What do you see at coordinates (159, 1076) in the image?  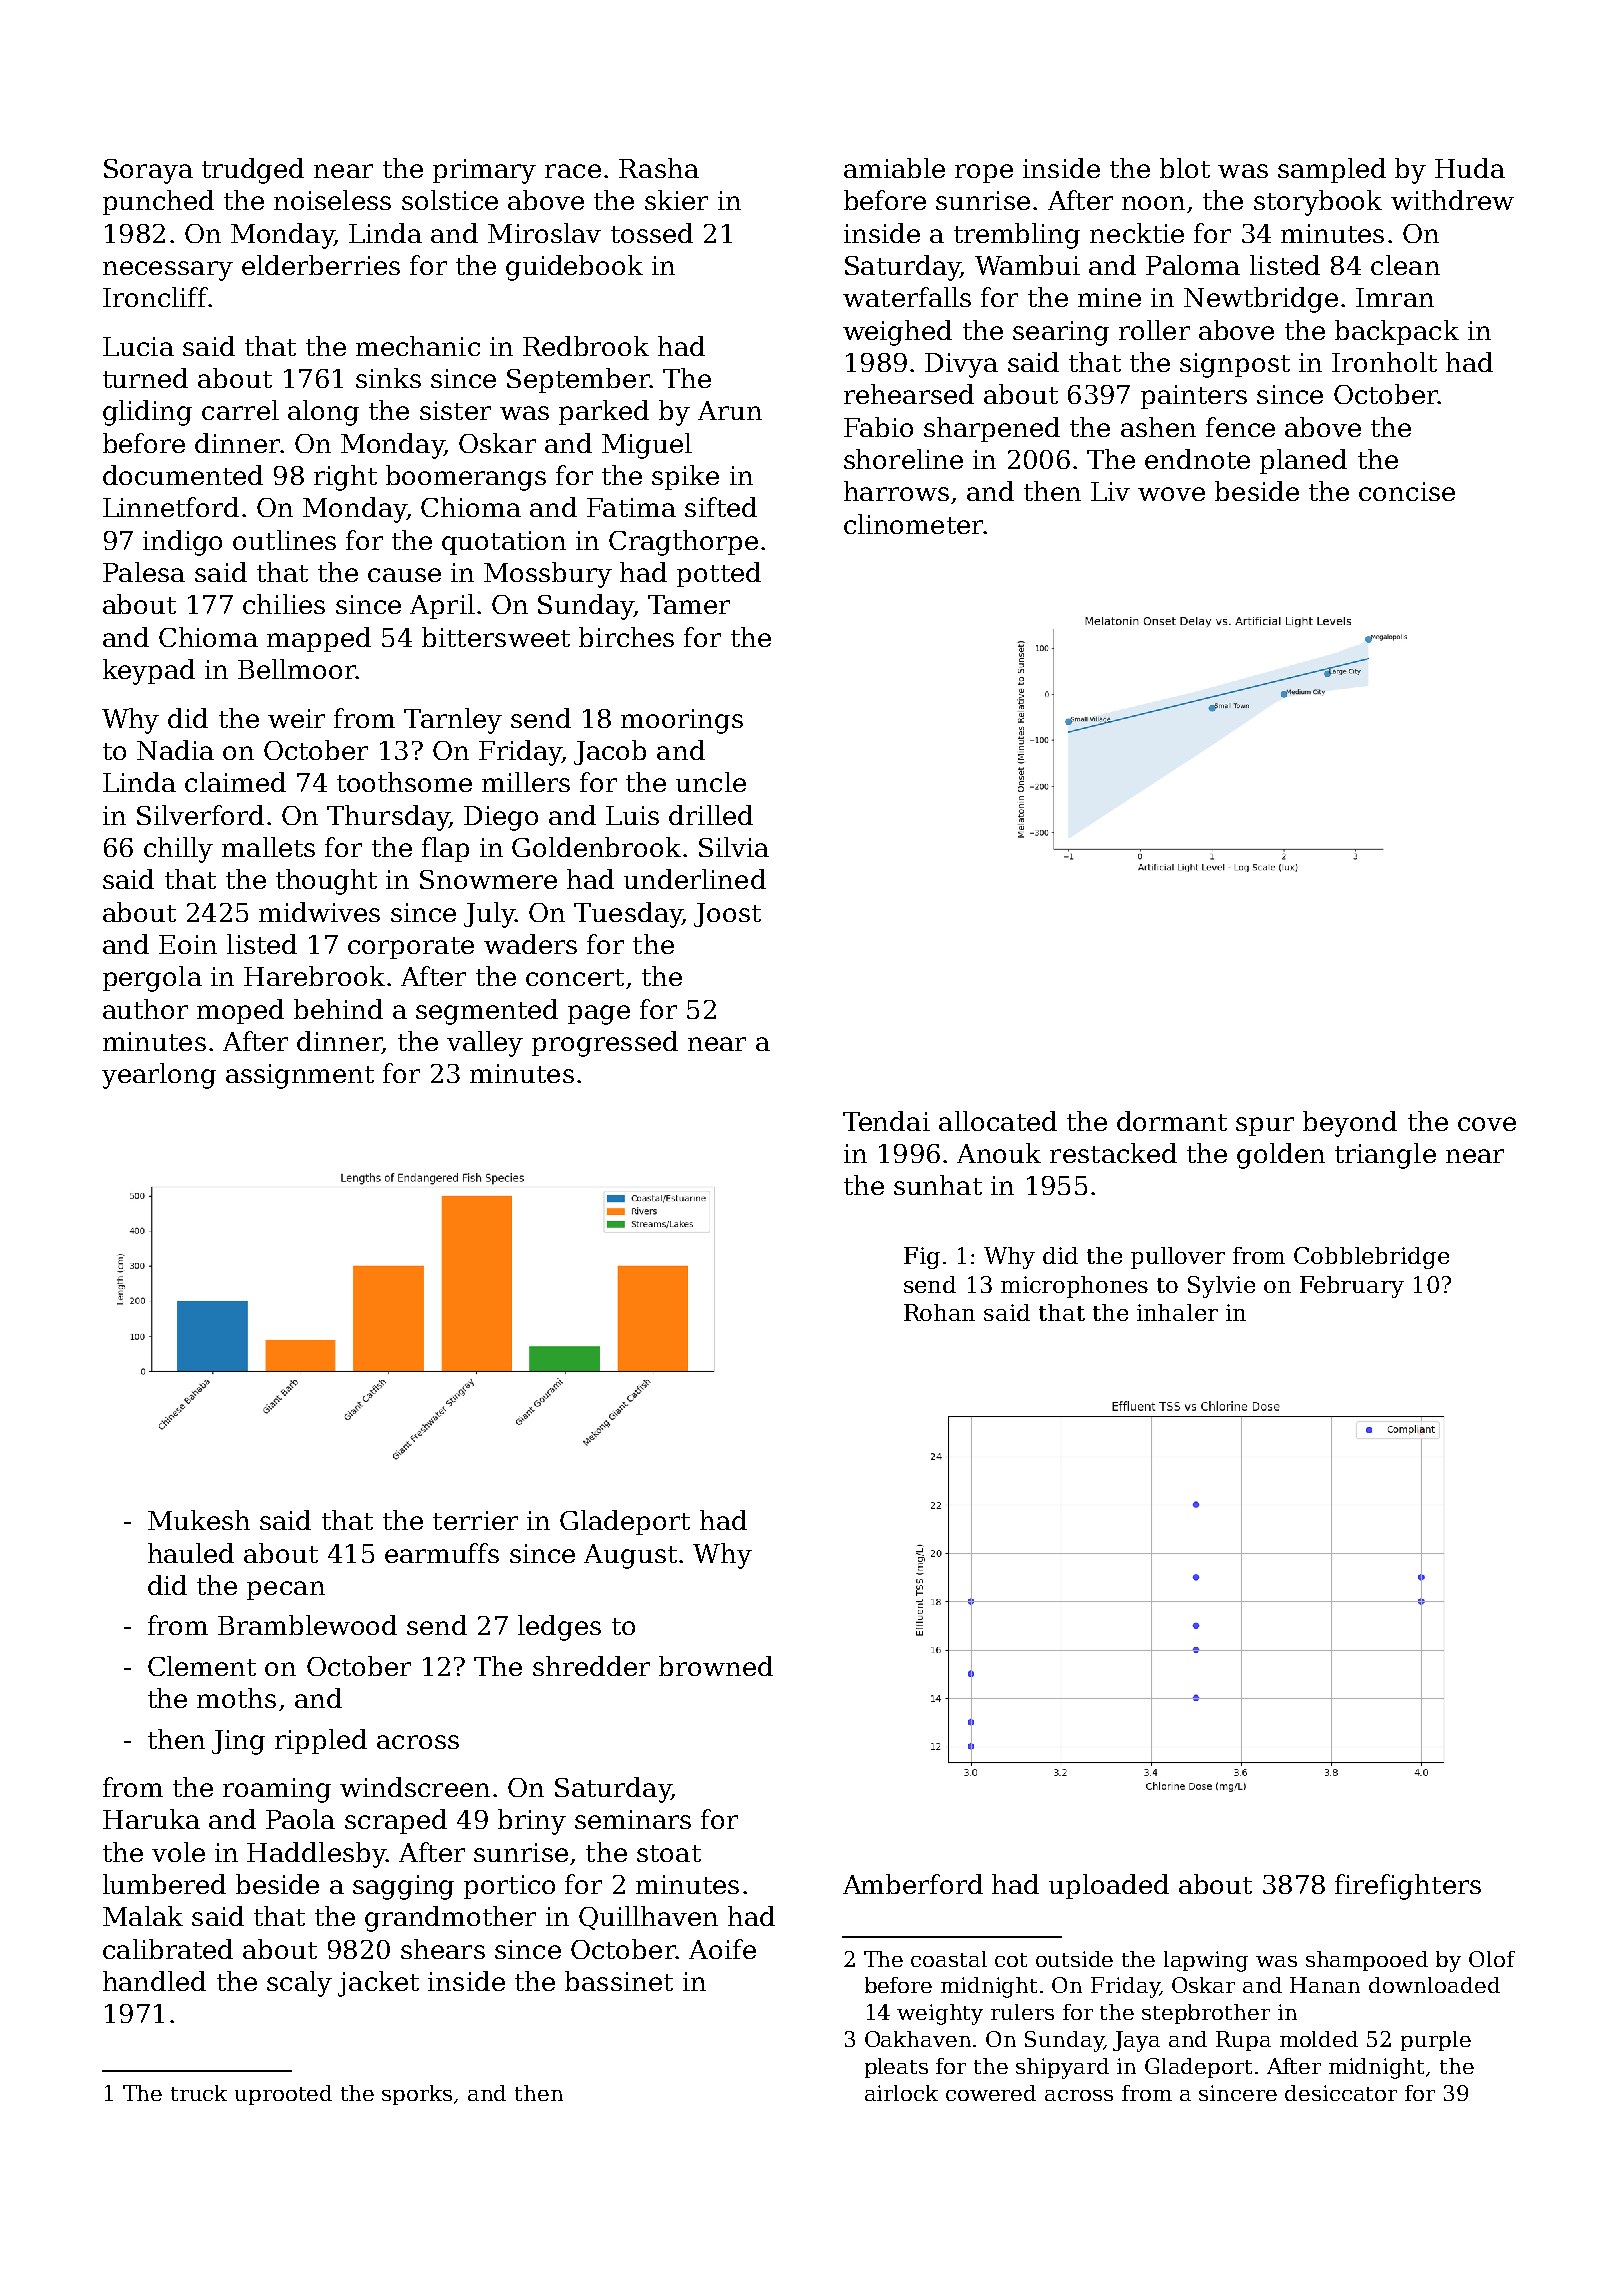 I see `yearlong` at bounding box center [159, 1076].
